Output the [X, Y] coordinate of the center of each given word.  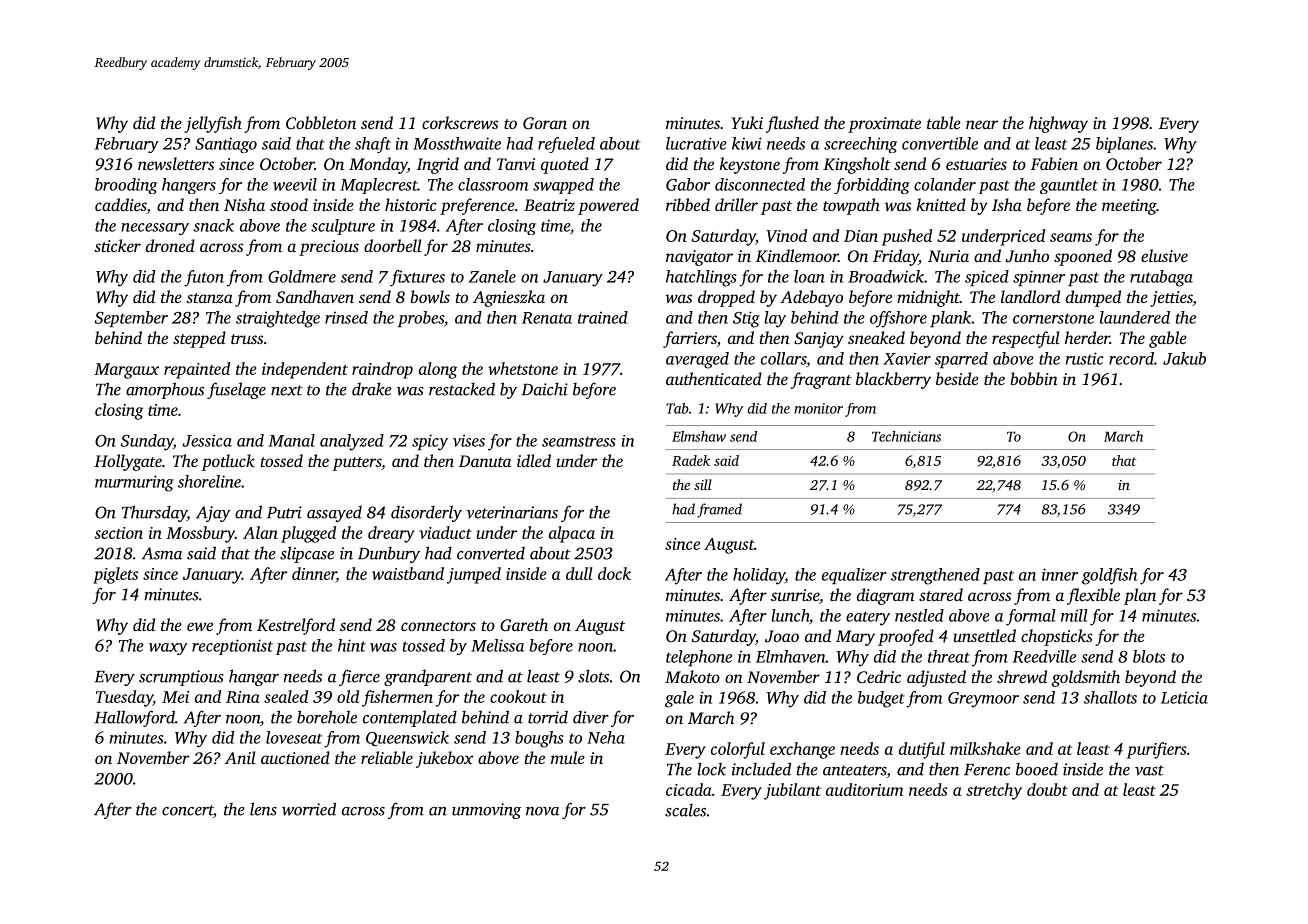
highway [1058, 124]
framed [719, 510]
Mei [175, 697]
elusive [1164, 255]
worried [309, 809]
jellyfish [213, 124]
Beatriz [549, 205]
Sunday [147, 442]
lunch [790, 615]
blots [1149, 656]
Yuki [747, 122]
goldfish [1109, 576]
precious [329, 248]
